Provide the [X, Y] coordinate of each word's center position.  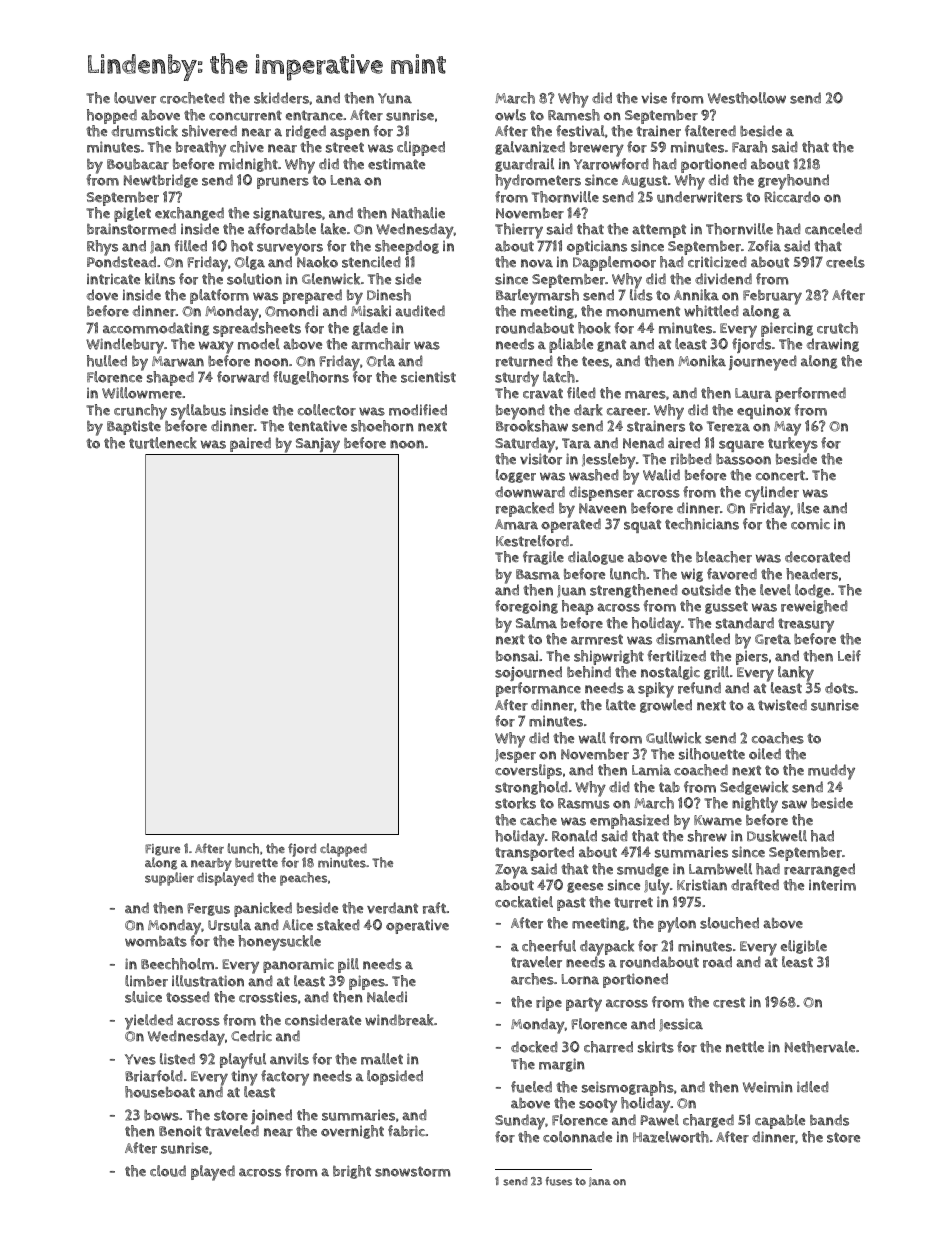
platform [219, 296]
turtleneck [163, 443]
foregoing [526, 607]
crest [729, 1002]
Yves [140, 1059]
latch [559, 377]
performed [810, 394]
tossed [188, 997]
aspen [350, 134]
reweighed [814, 607]
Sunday [520, 1122]
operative [417, 926]
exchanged [189, 214]
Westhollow [747, 98]
